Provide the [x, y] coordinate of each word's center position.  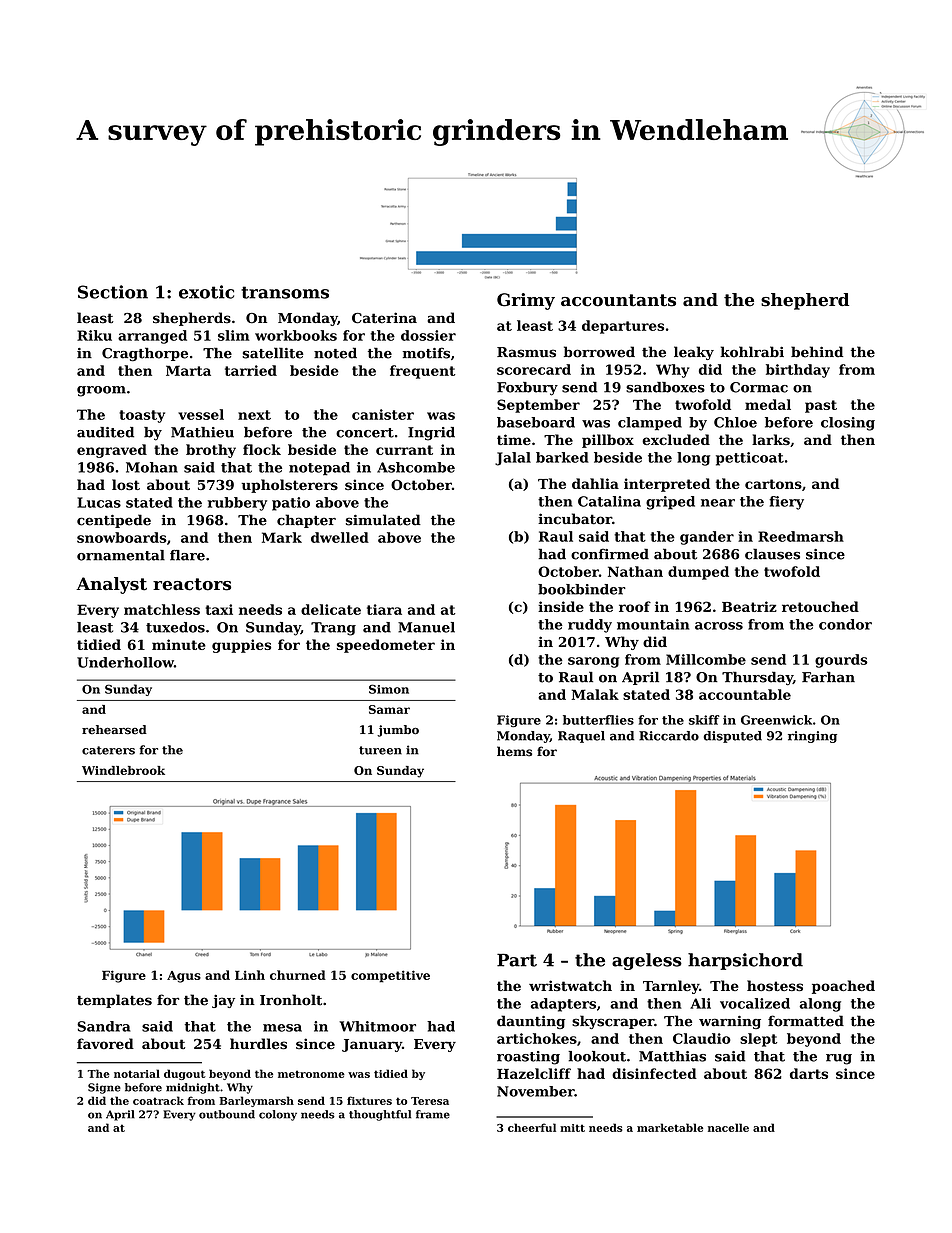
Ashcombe [416, 467]
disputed [732, 737]
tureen [380, 750]
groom [101, 391]
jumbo [398, 731]
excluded [676, 439]
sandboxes [665, 387]
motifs [426, 353]
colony [278, 1115]
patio [291, 504]
